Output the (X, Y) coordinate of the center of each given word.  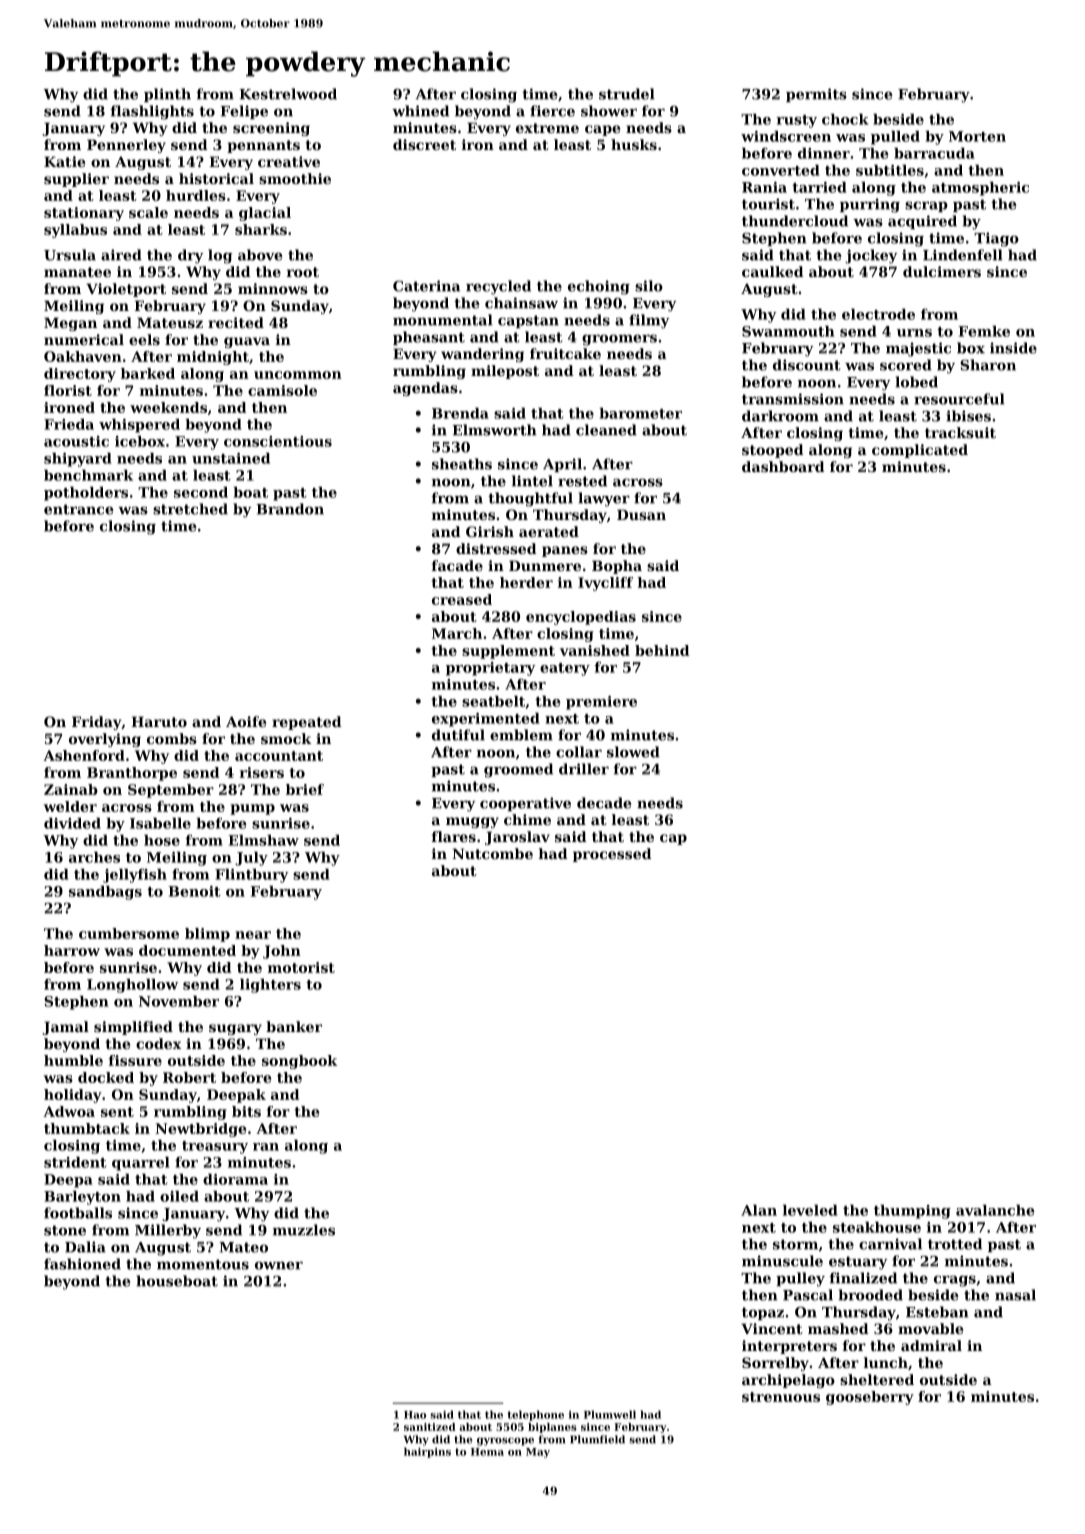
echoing (599, 287)
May (538, 1453)
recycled (498, 287)
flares (454, 836)
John (282, 952)
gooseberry (870, 1398)
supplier (76, 180)
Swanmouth (788, 331)
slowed (633, 752)
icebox (140, 441)
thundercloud (795, 221)
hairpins (427, 1452)
